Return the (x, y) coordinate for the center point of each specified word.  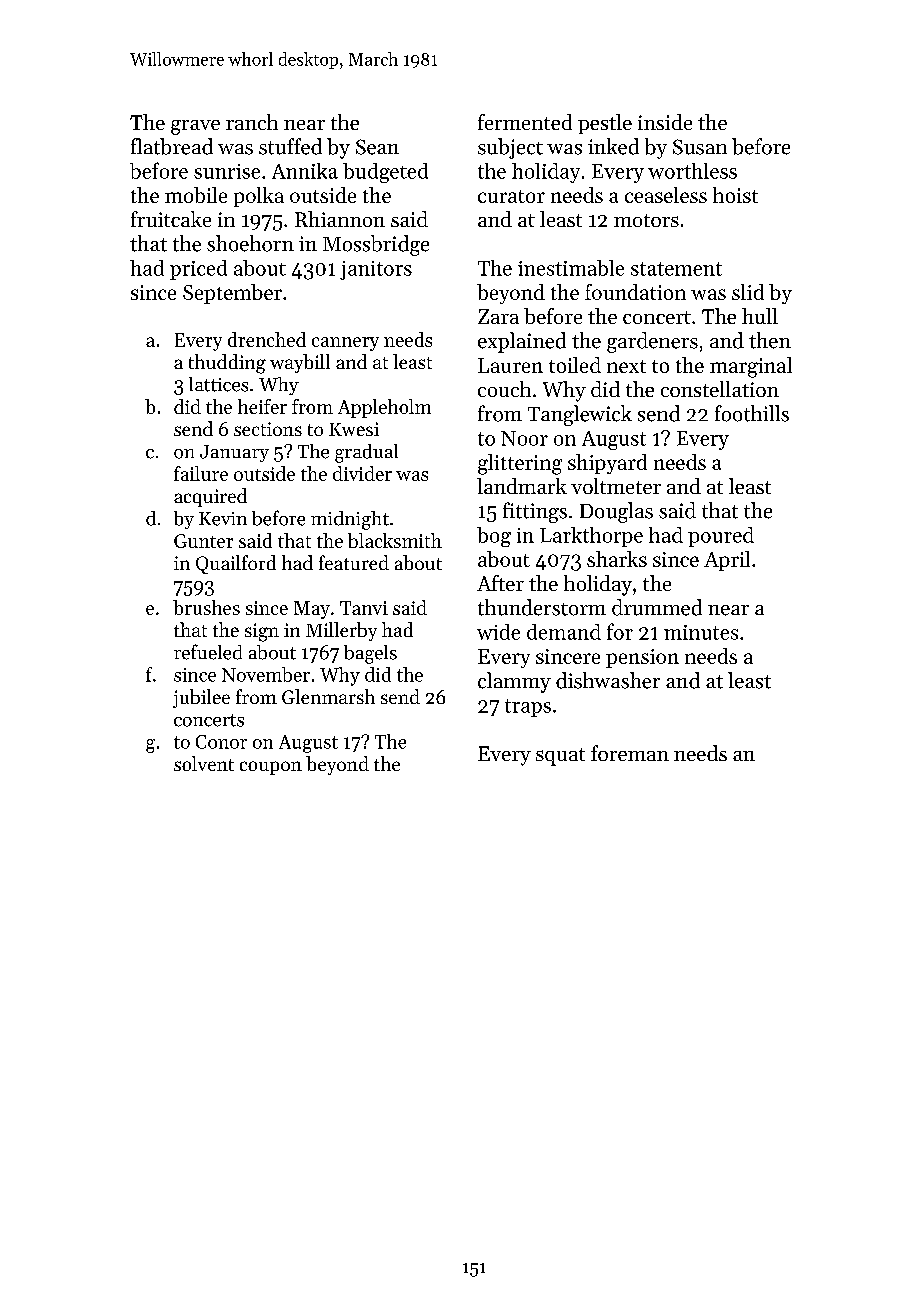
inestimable (571, 268)
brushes (206, 607)
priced (198, 270)
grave (195, 127)
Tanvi (364, 608)
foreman (630, 753)
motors (646, 220)
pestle (605, 124)
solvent (204, 763)
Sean (377, 147)
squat (560, 757)
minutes (701, 632)
